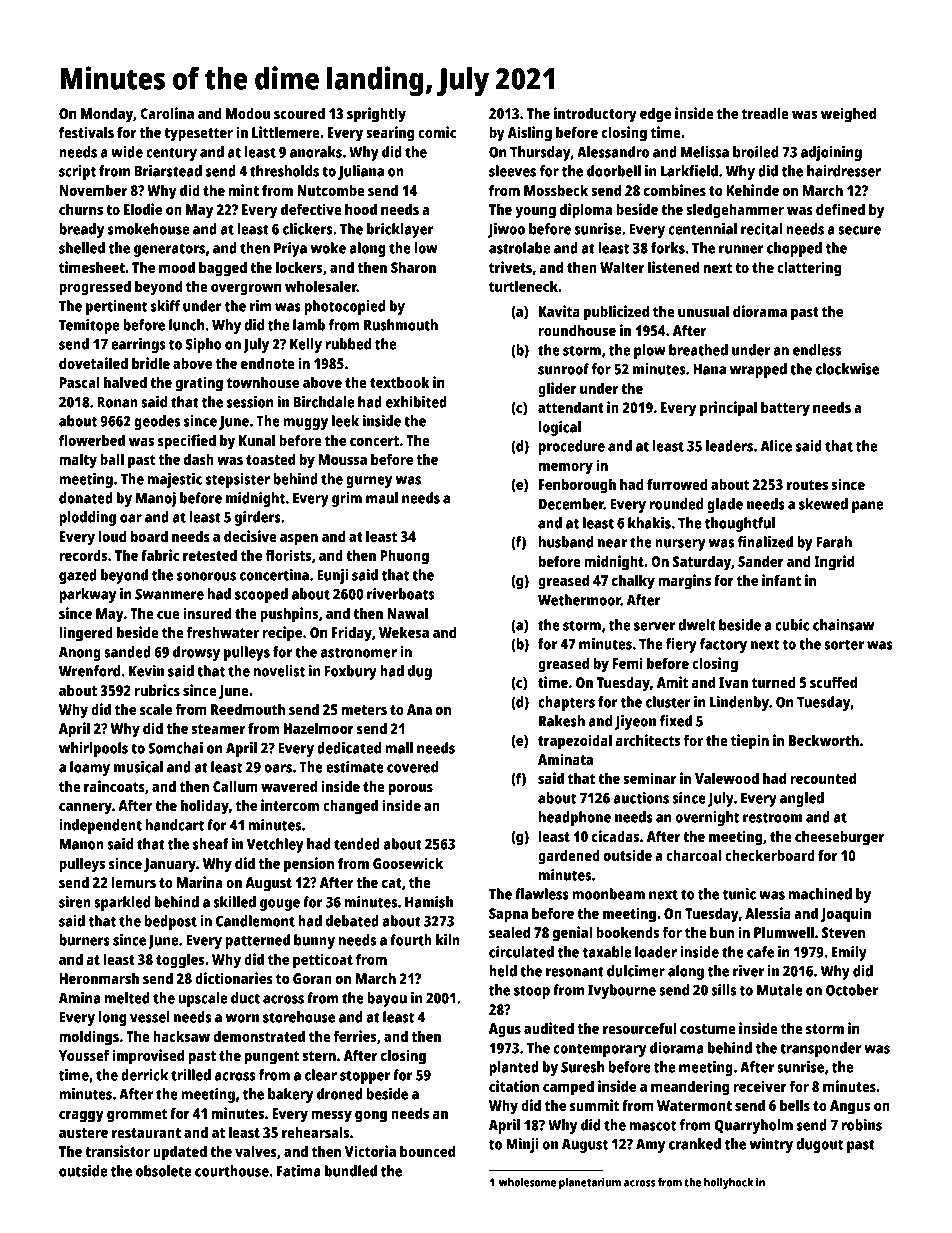 The width and height of the page is (952, 1233). I want to click on husband, so click(566, 542).
